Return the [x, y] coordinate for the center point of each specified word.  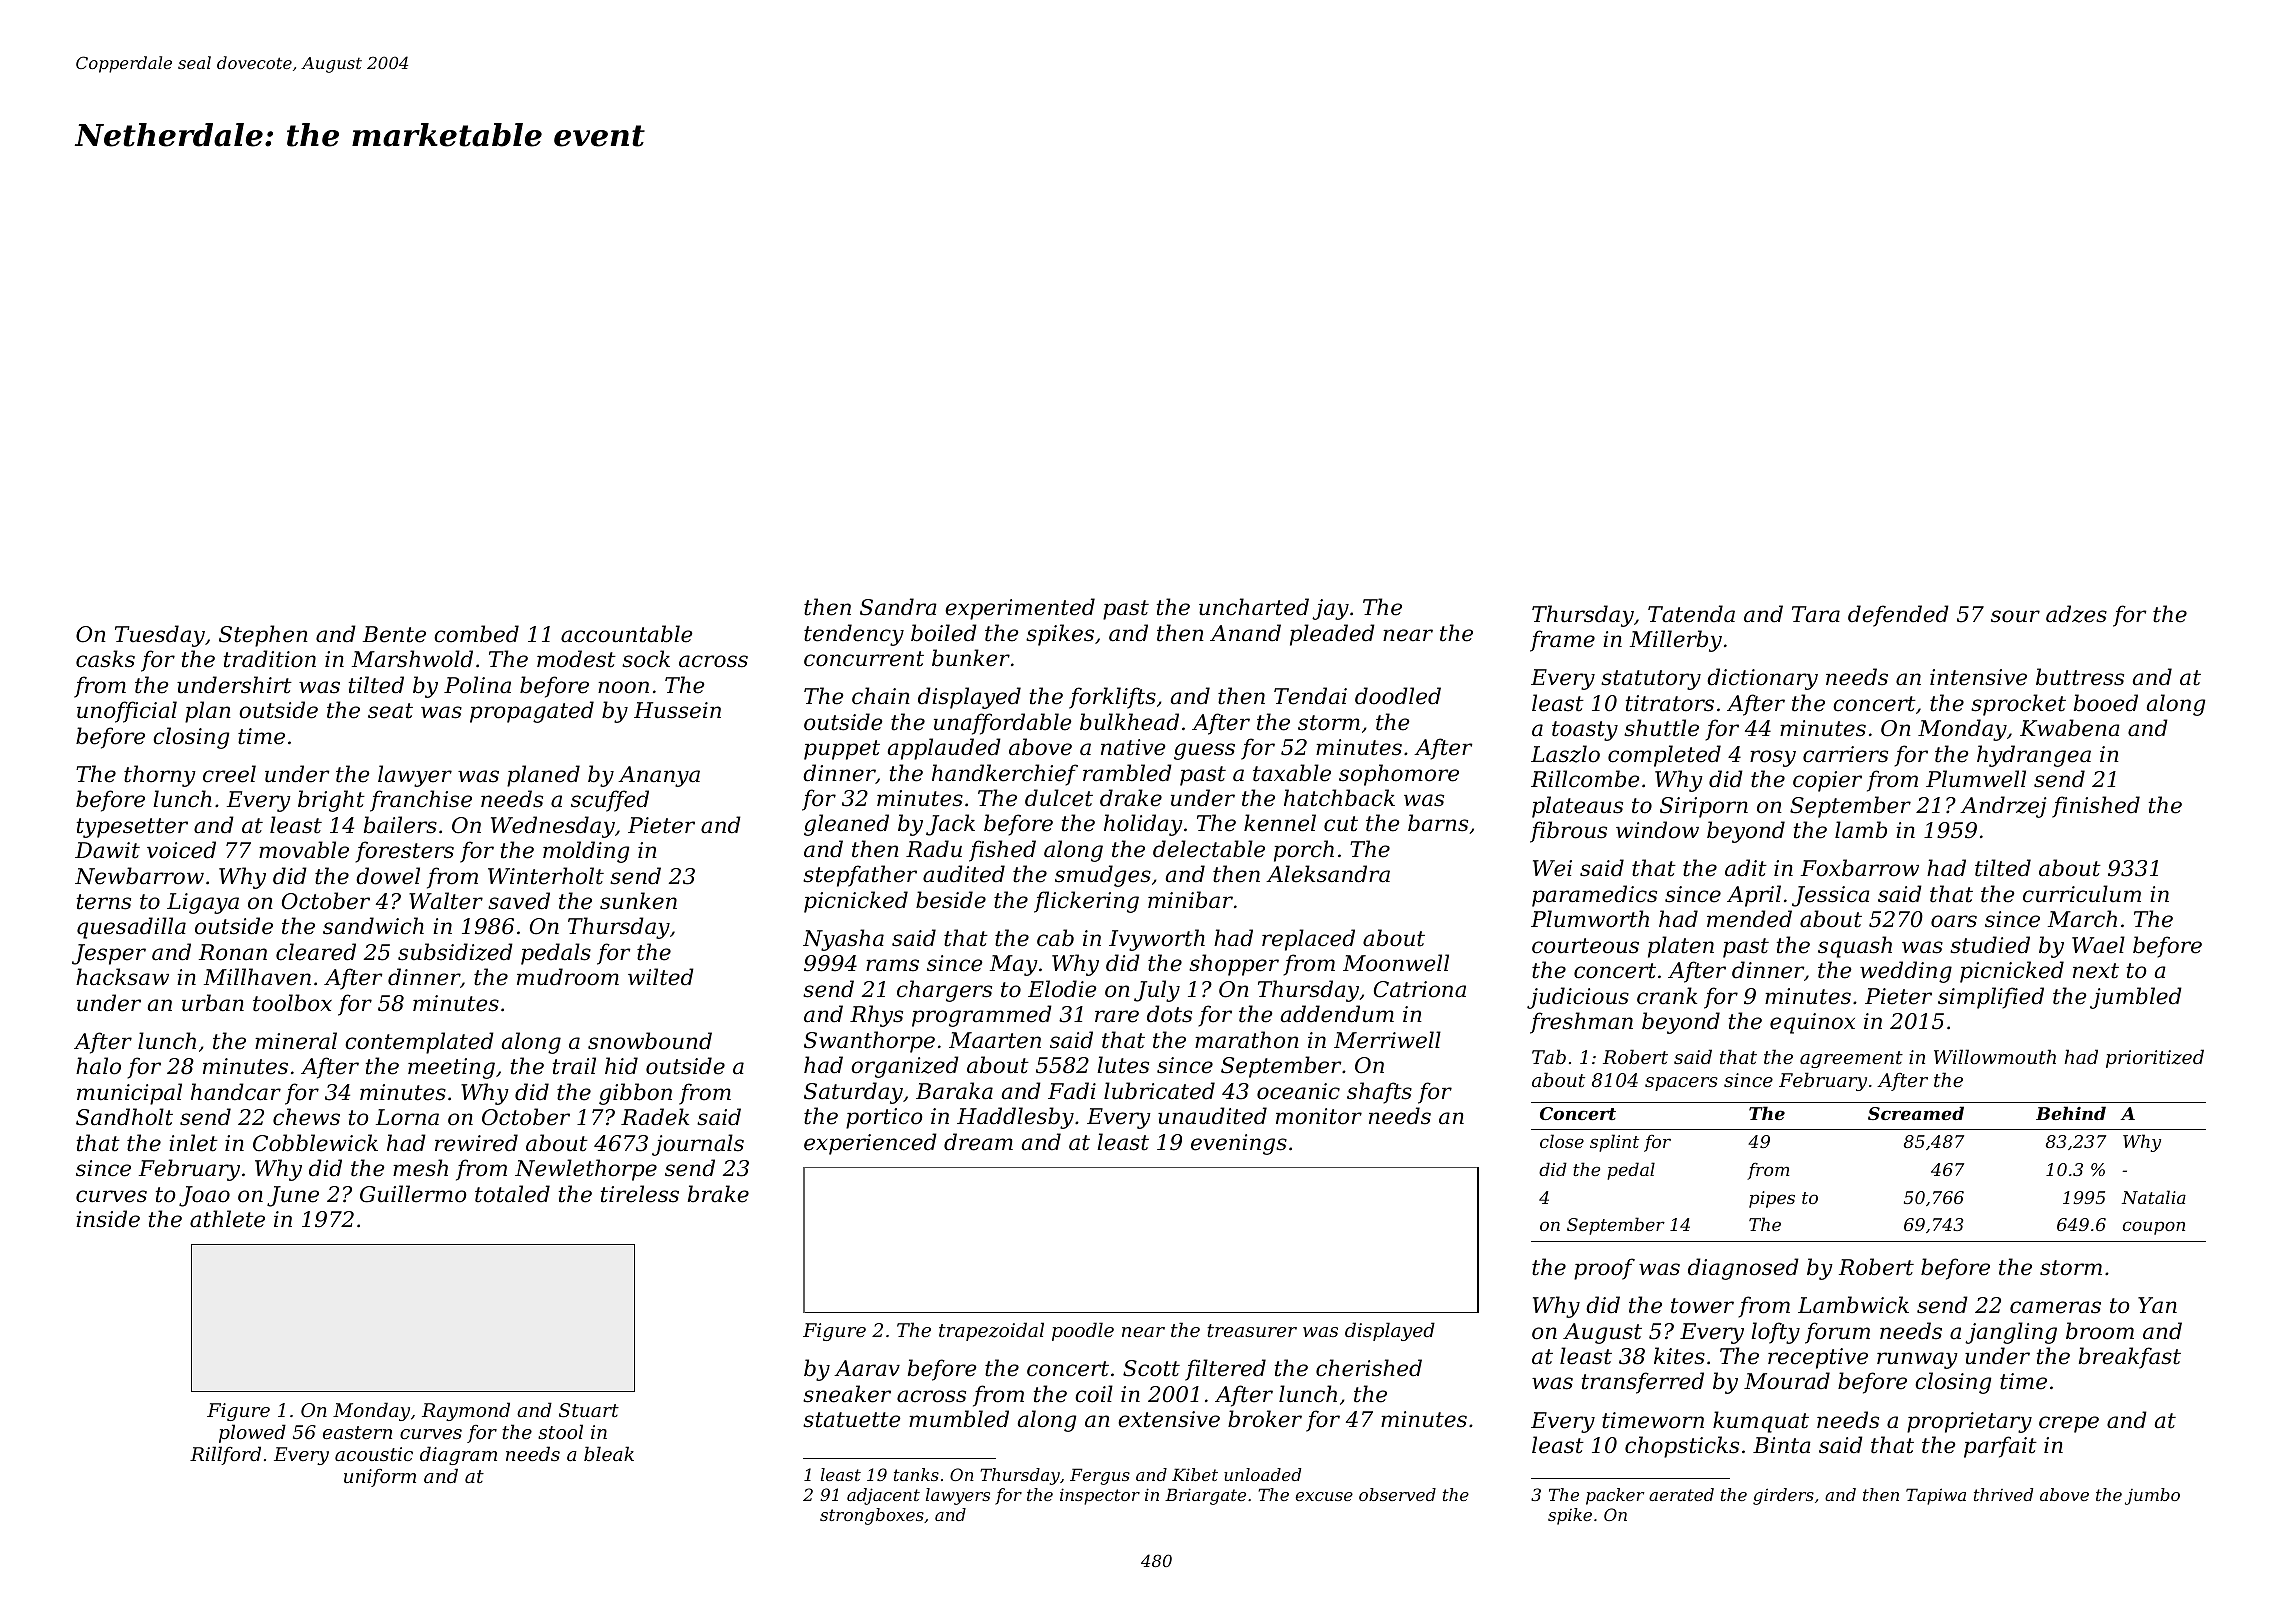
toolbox [292, 1003]
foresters [404, 852]
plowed [252, 1433]
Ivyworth [1157, 940]
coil [1094, 1394]
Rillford [225, 1455]
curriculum [2082, 894]
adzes [2076, 614]
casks [105, 659]
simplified [1991, 998]
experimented [1020, 609]
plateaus [1577, 807]
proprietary [1969, 1422]
